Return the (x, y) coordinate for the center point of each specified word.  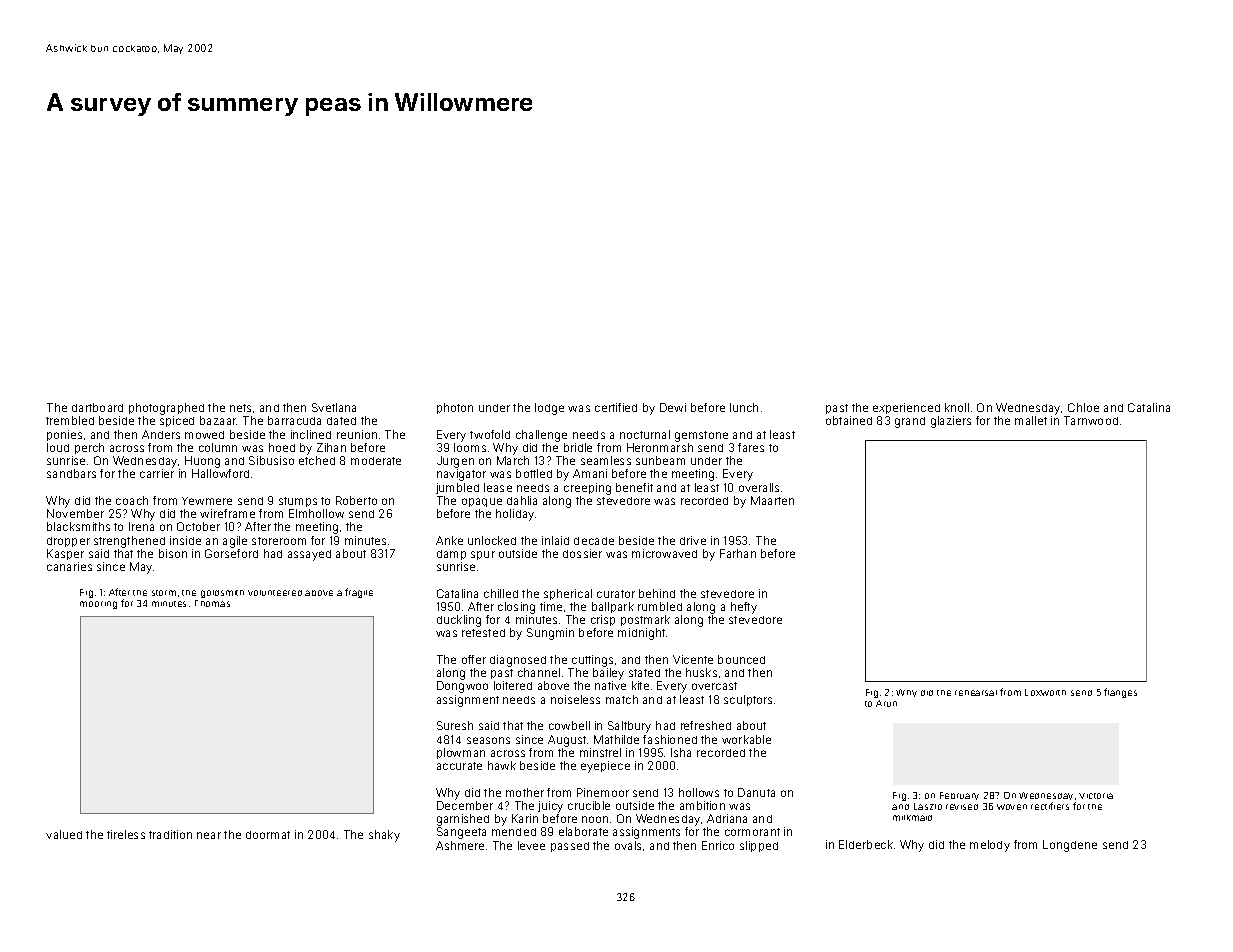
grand (910, 422)
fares (751, 447)
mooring (98, 605)
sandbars (71, 473)
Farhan (738, 553)
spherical (568, 594)
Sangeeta (461, 833)
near (209, 835)
